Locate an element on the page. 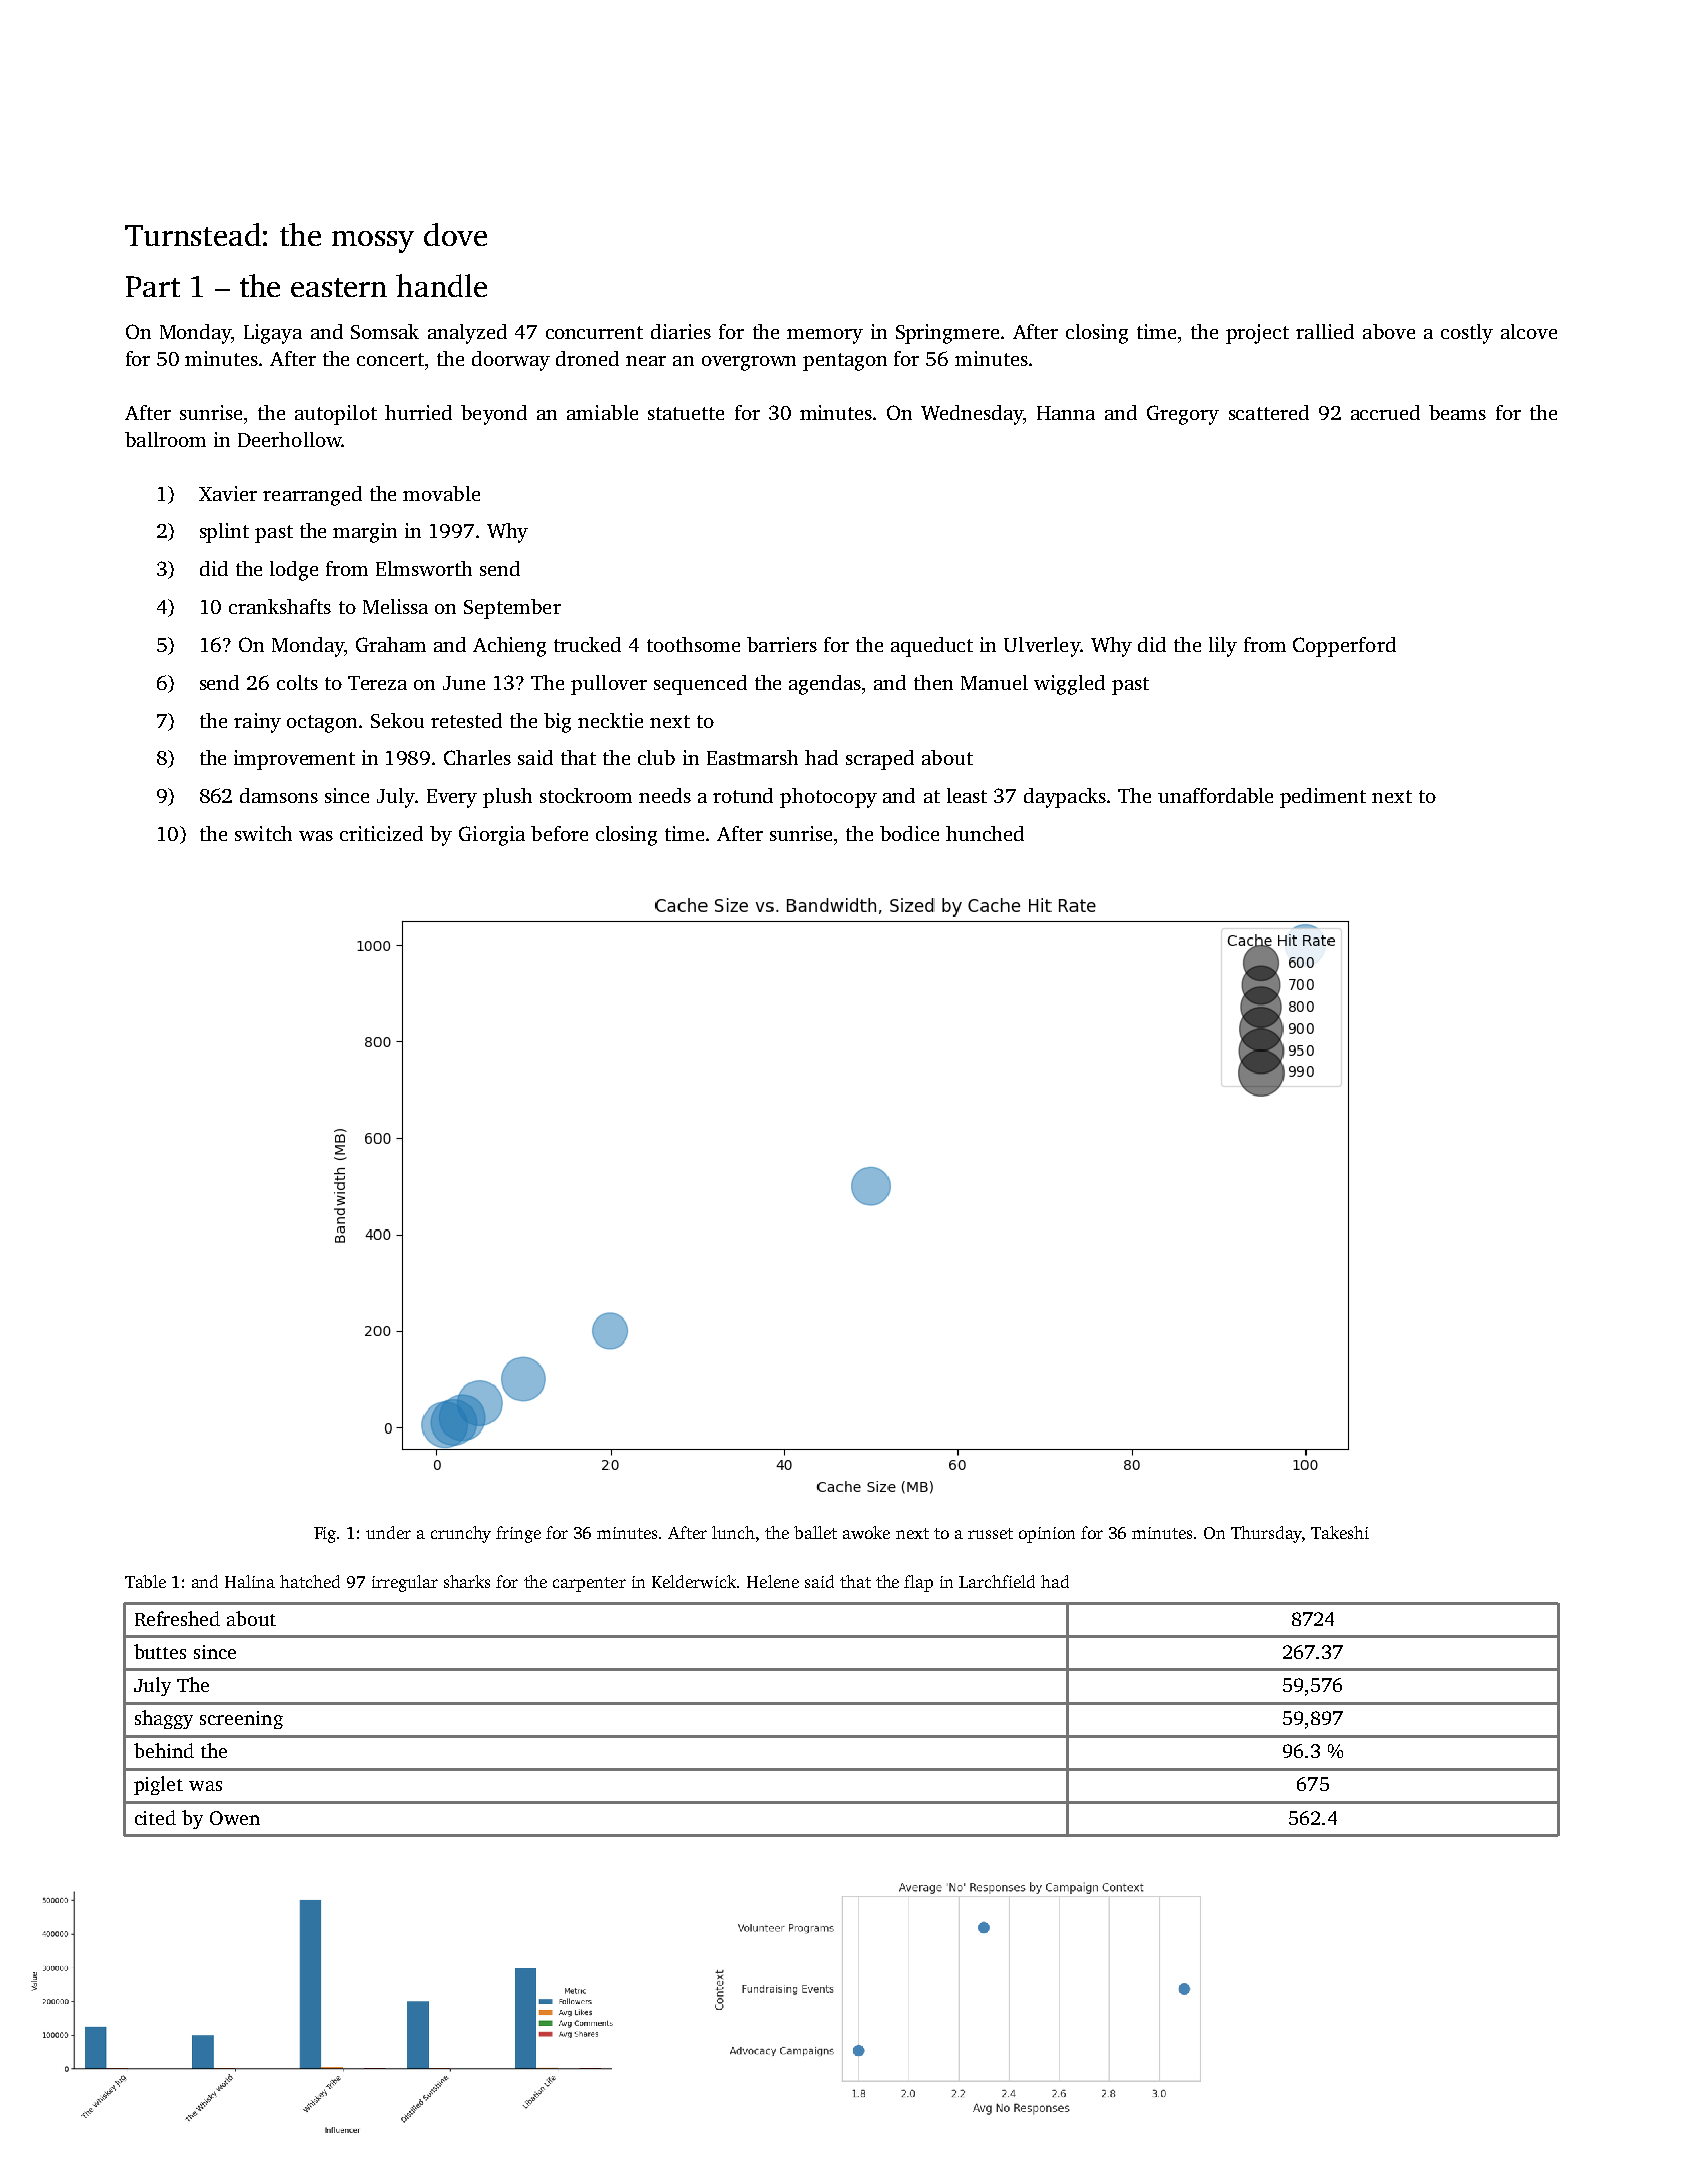 The image size is (1683, 2178). Copperford is located at coordinates (1344, 647).
